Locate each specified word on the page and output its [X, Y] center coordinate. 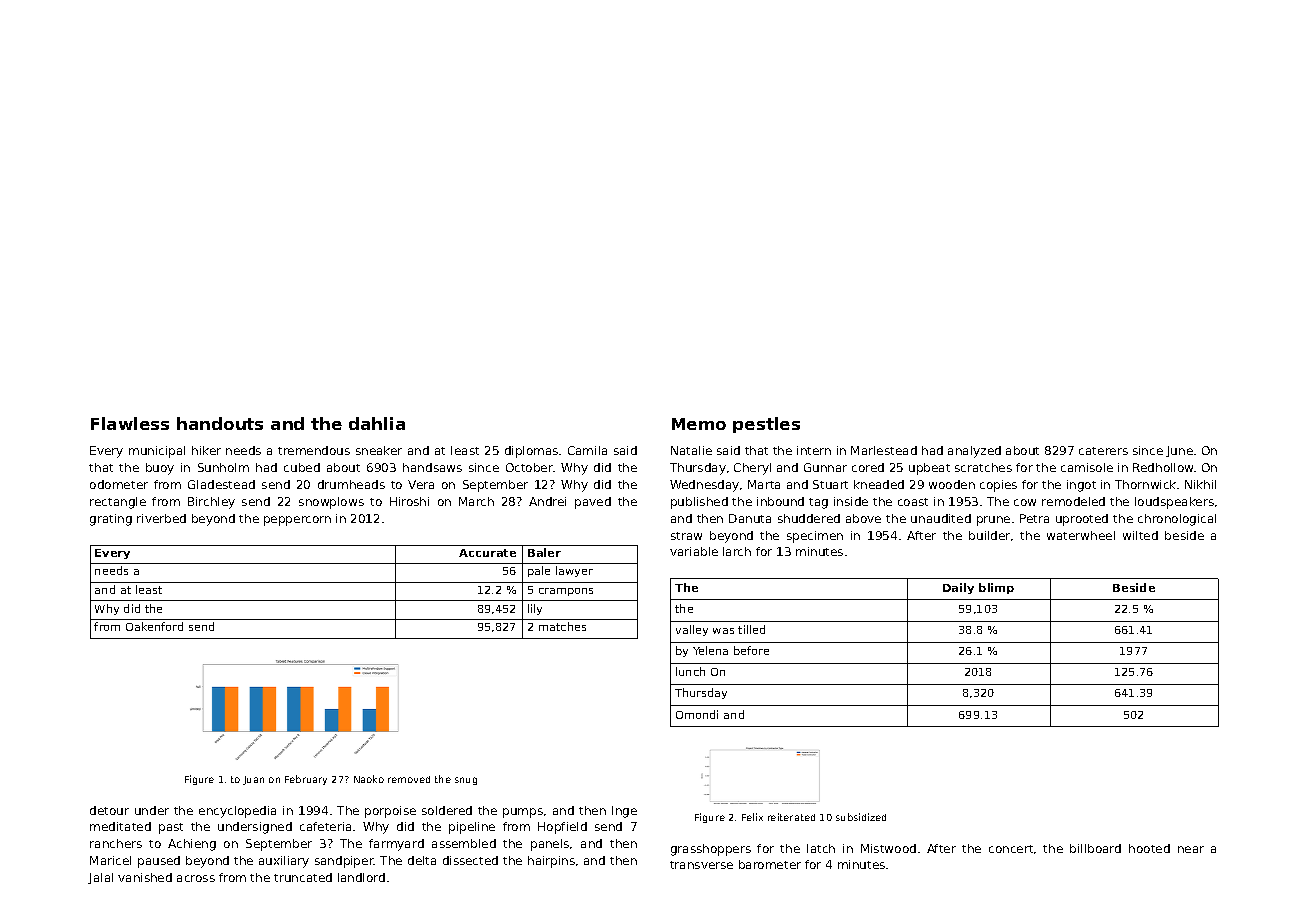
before [751, 650]
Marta [764, 484]
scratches [983, 467]
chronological [1177, 520]
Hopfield [562, 828]
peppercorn [297, 521]
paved [593, 503]
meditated [120, 826]
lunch [690, 671]
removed [409, 779]
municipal [157, 452]
